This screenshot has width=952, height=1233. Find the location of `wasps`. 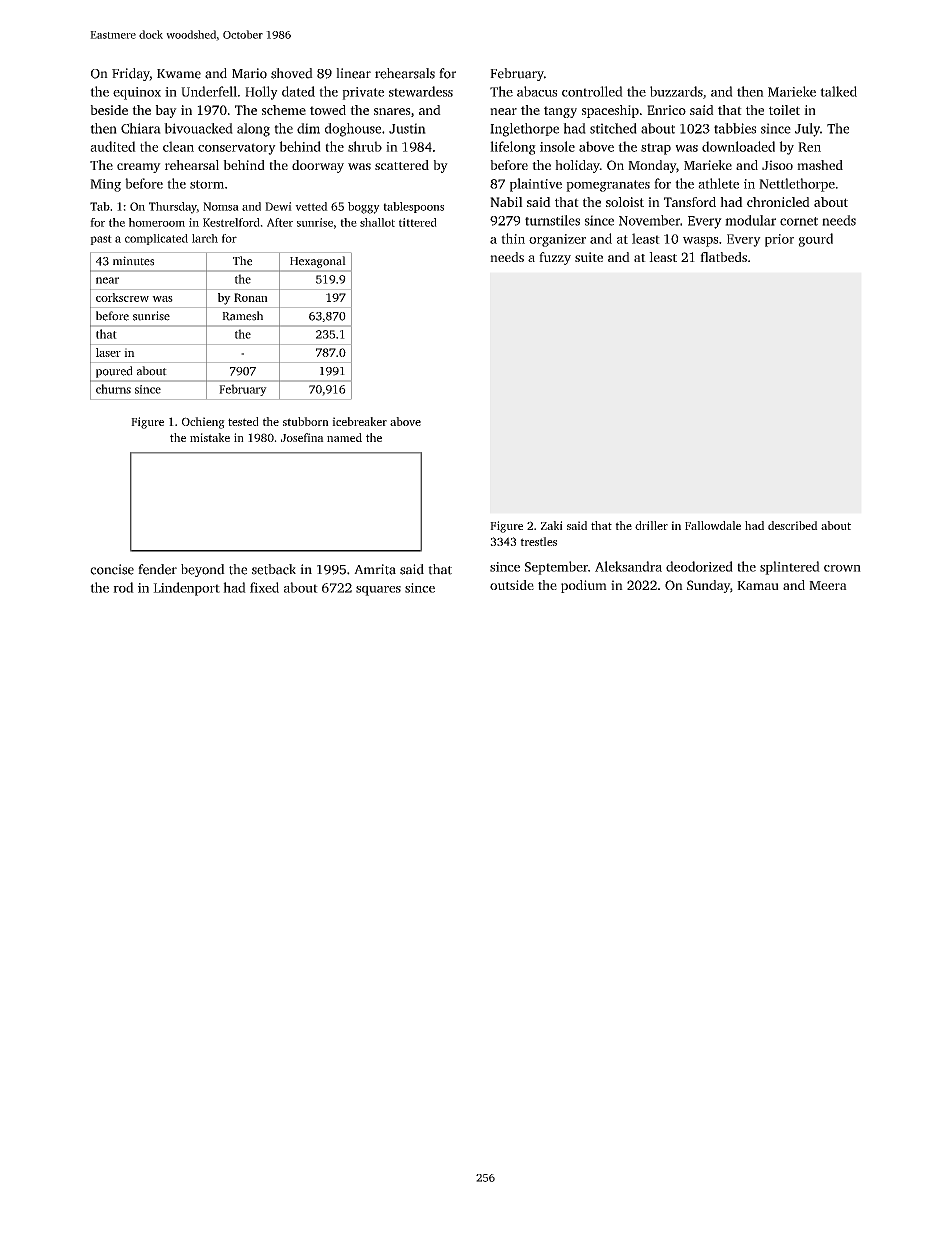

wasps is located at coordinates (700, 242).
